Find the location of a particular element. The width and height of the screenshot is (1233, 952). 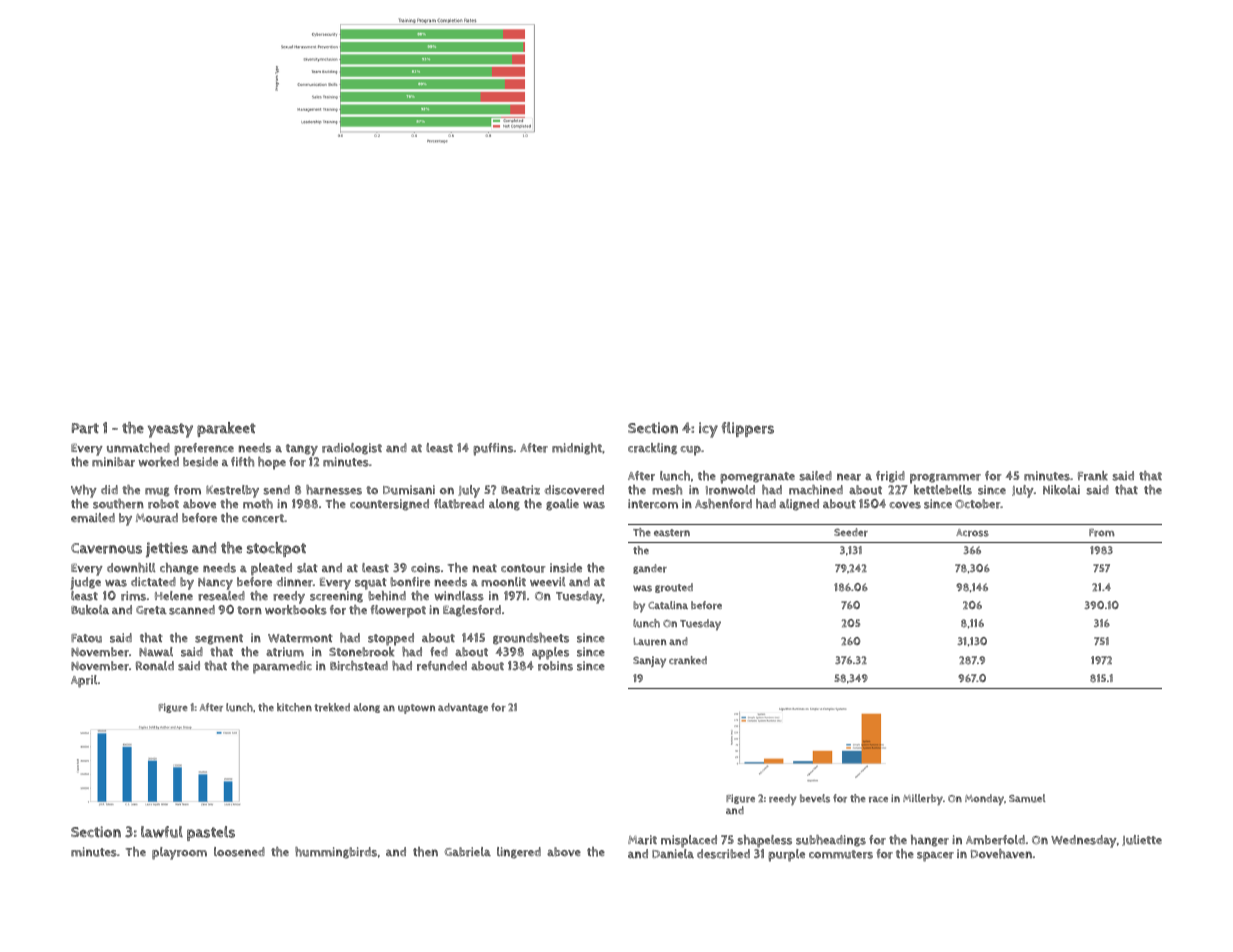

advantage is located at coordinates (463, 708).
